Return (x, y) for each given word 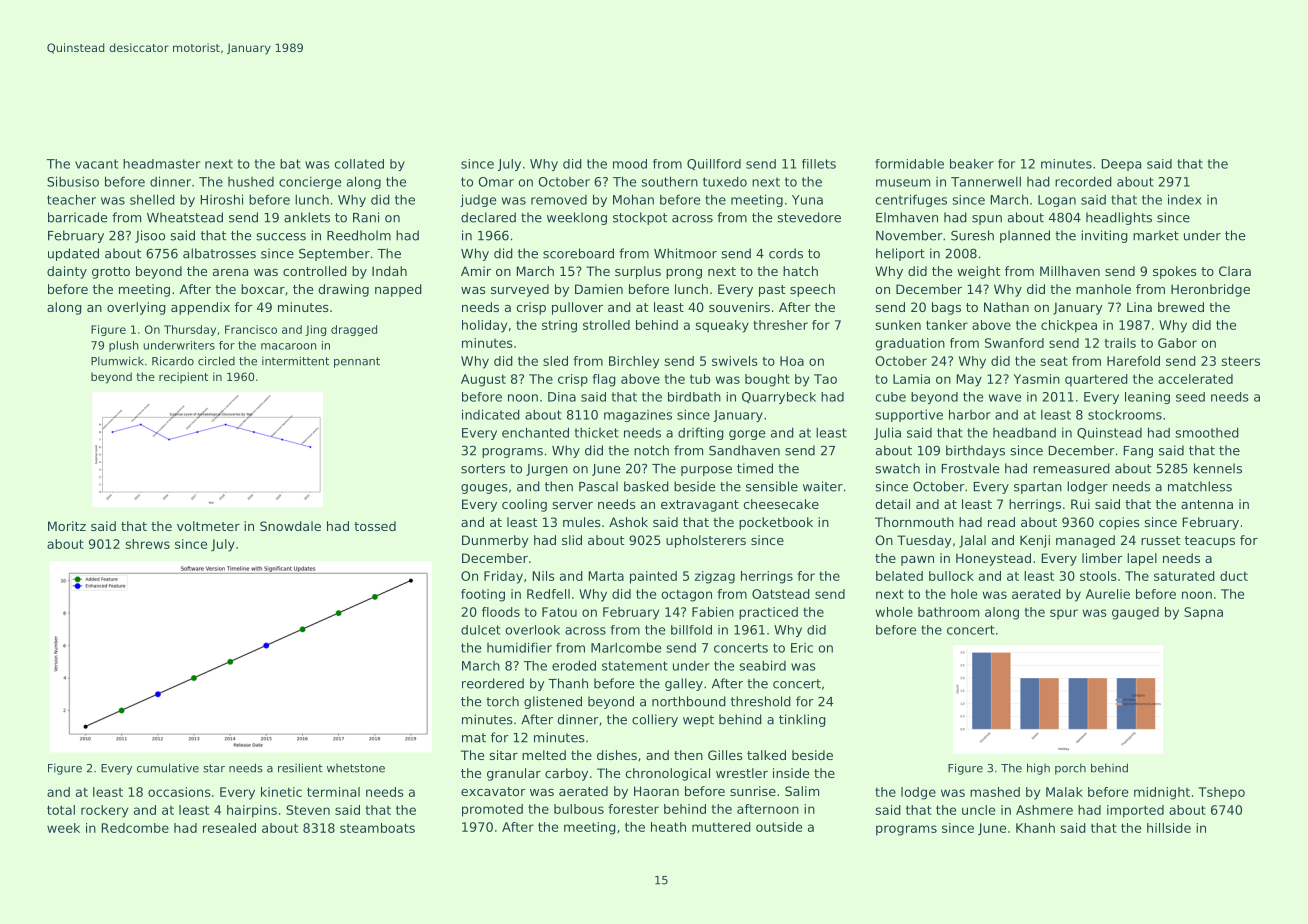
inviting (1104, 236)
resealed (229, 828)
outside (779, 827)
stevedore (809, 217)
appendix (200, 308)
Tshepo (1221, 793)
